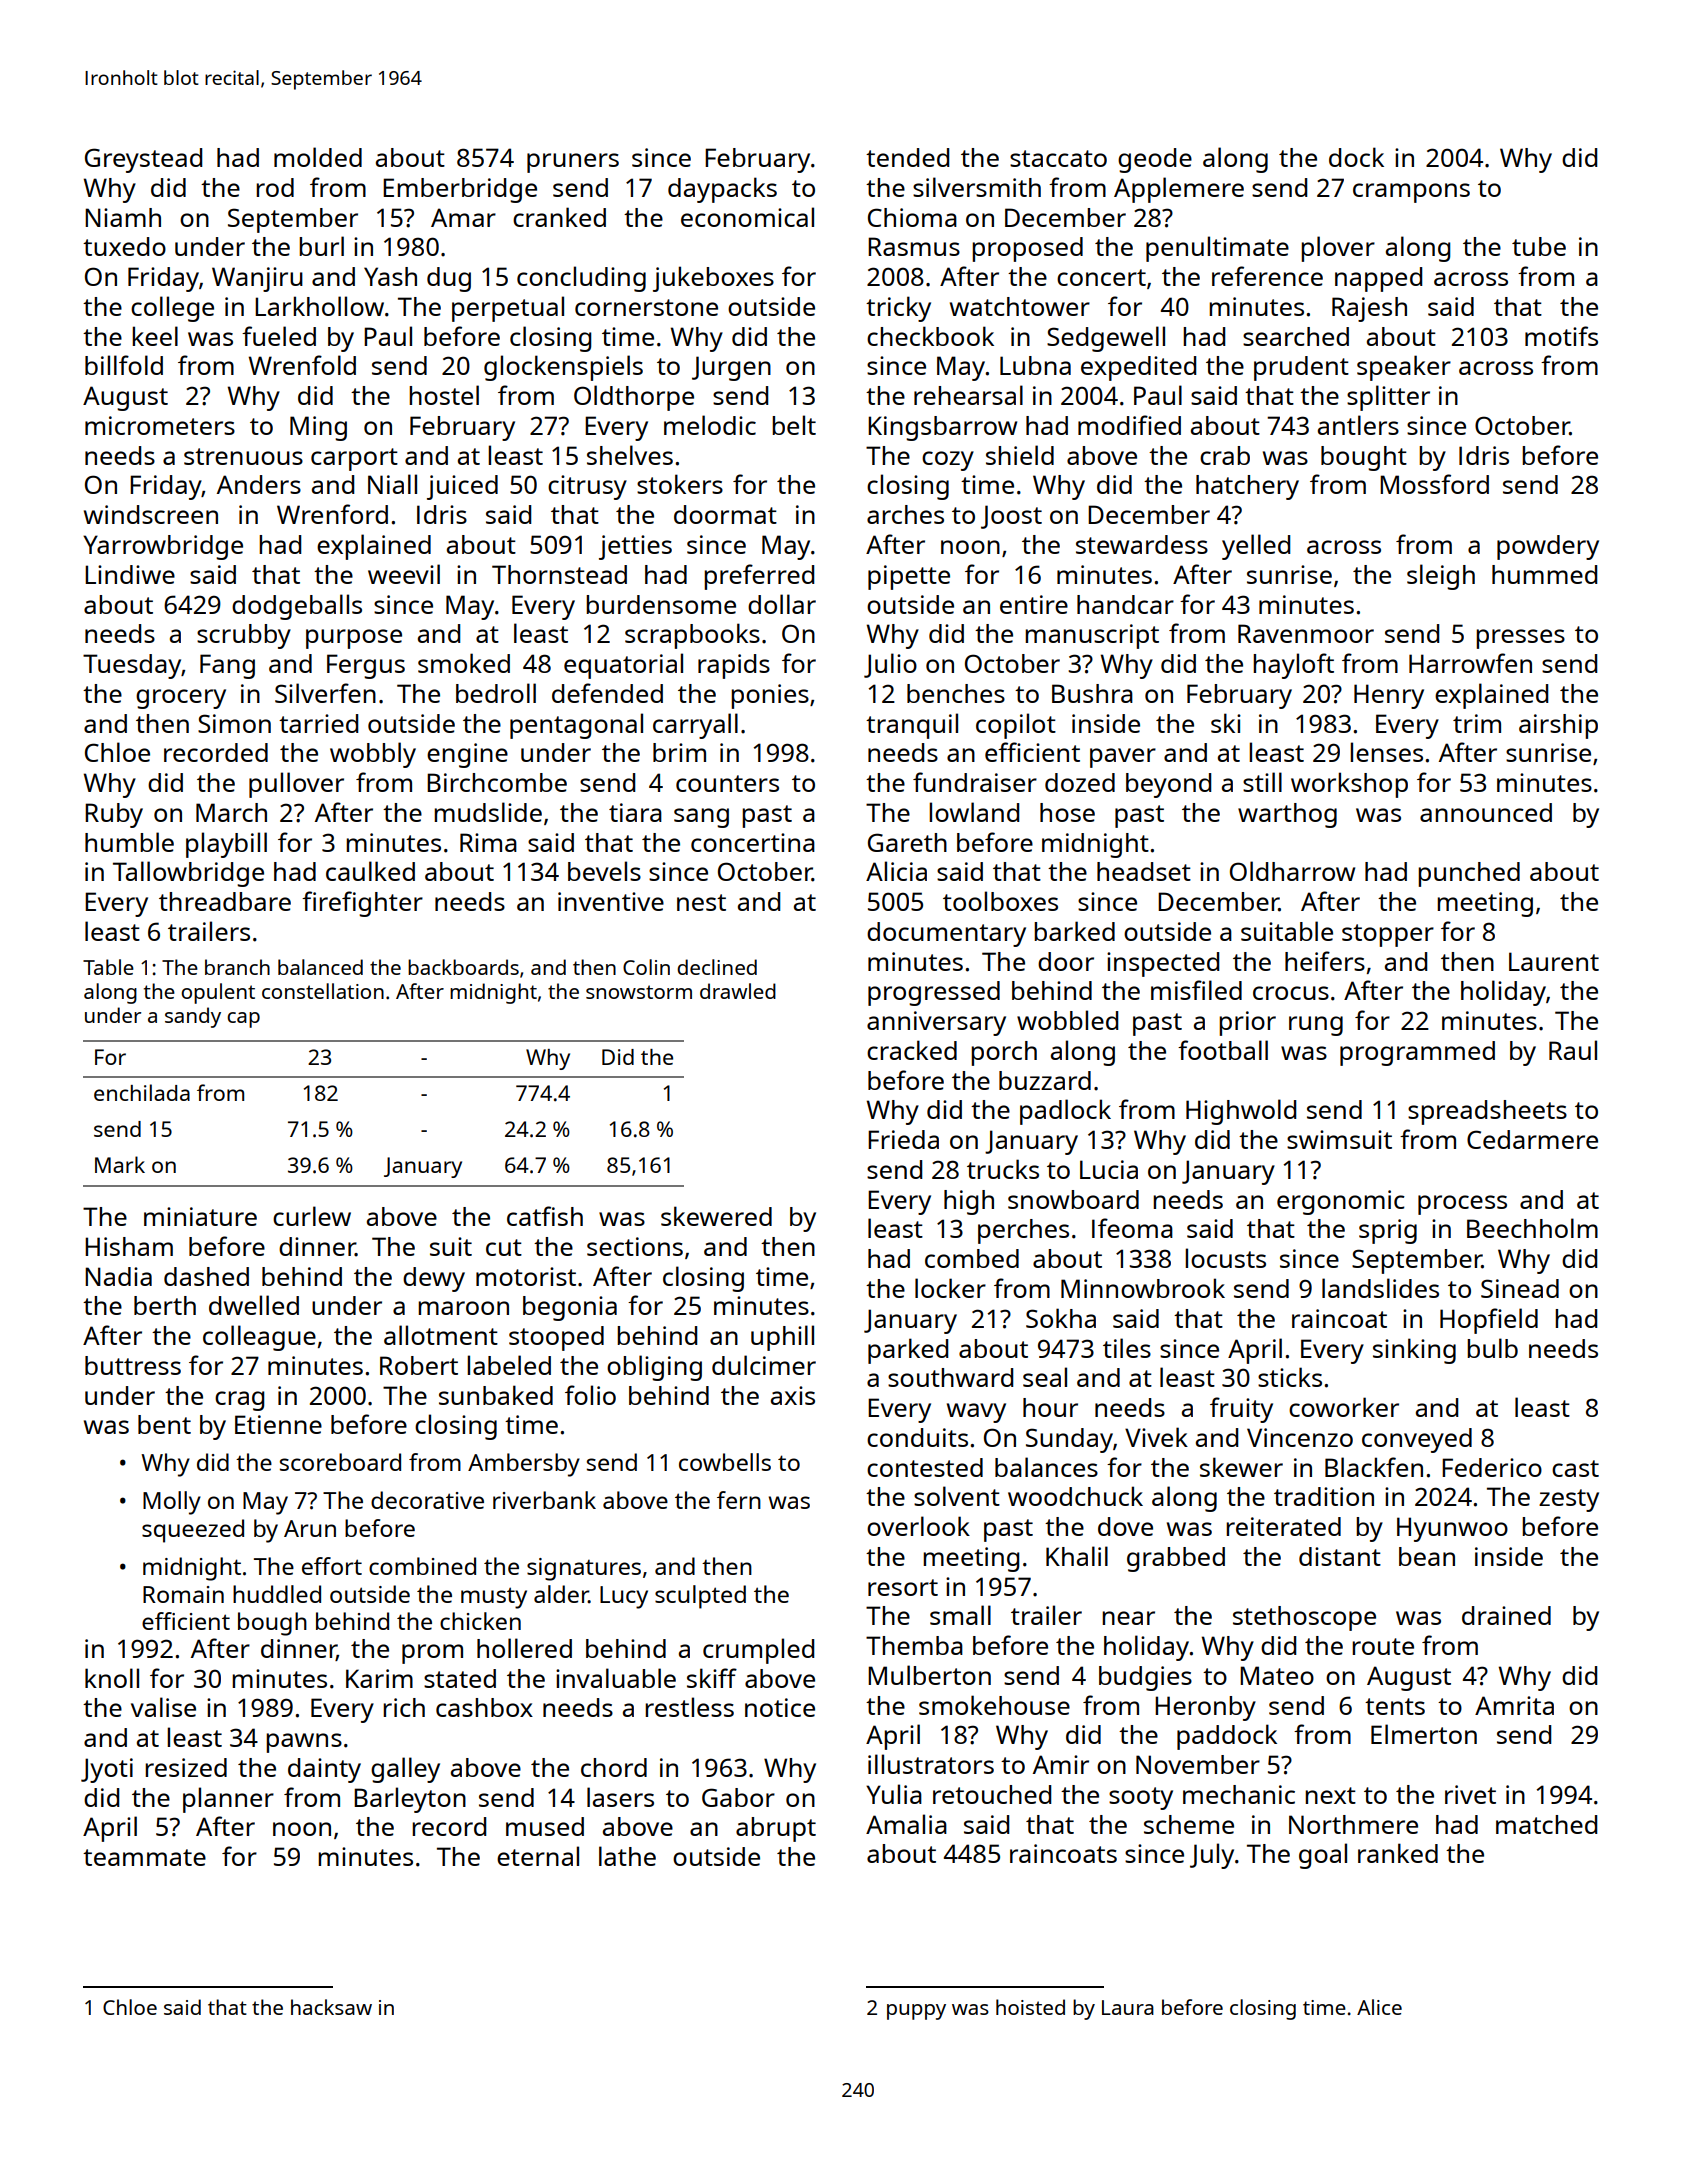 The image size is (1683, 2178). Describe the element at coordinates (331, 2007) in the screenshot. I see `hacksaw` at that location.
